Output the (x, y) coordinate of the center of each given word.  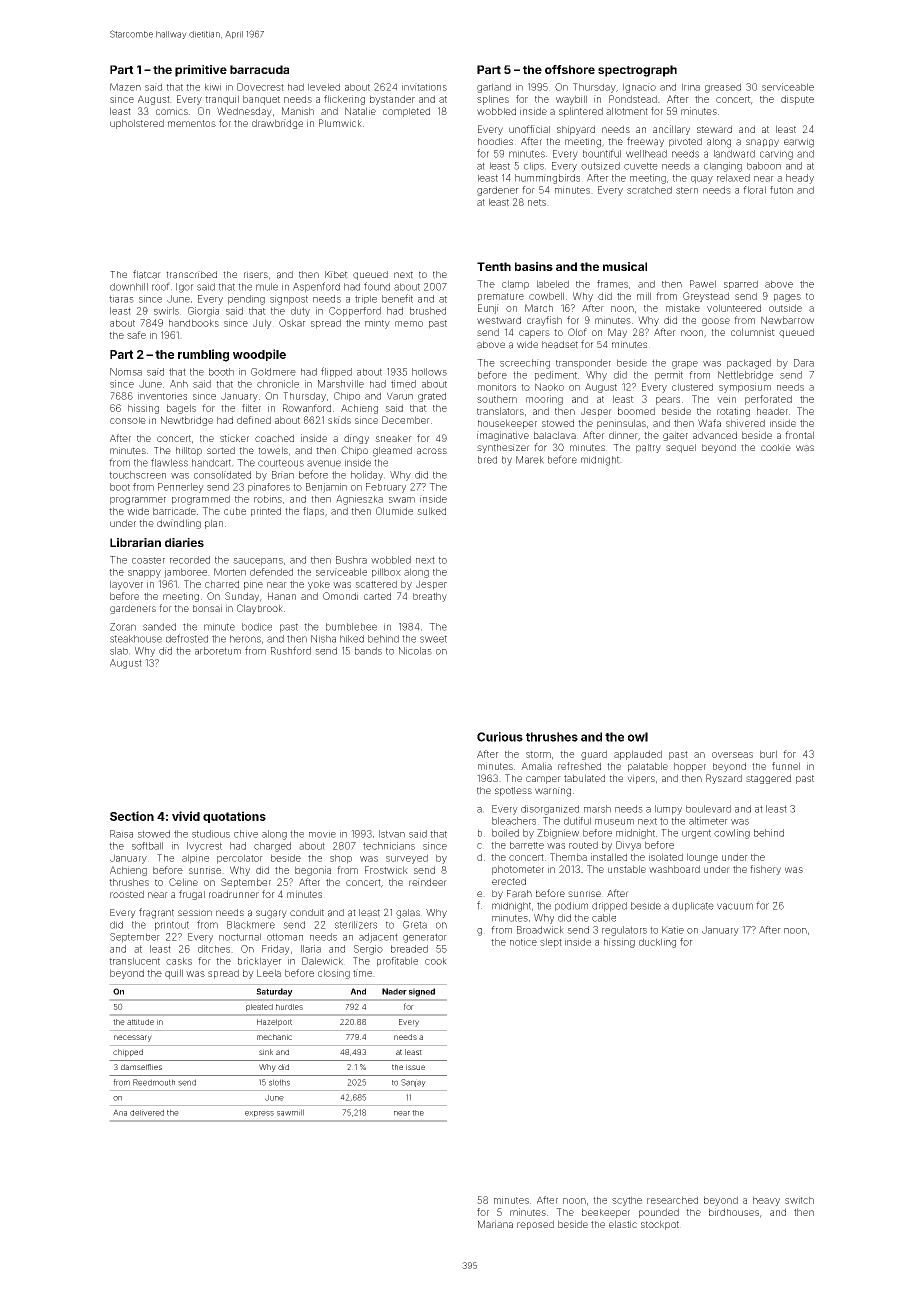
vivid (186, 816)
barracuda (259, 69)
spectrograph (637, 71)
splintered (581, 112)
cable (604, 918)
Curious (500, 737)
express (259, 1114)
